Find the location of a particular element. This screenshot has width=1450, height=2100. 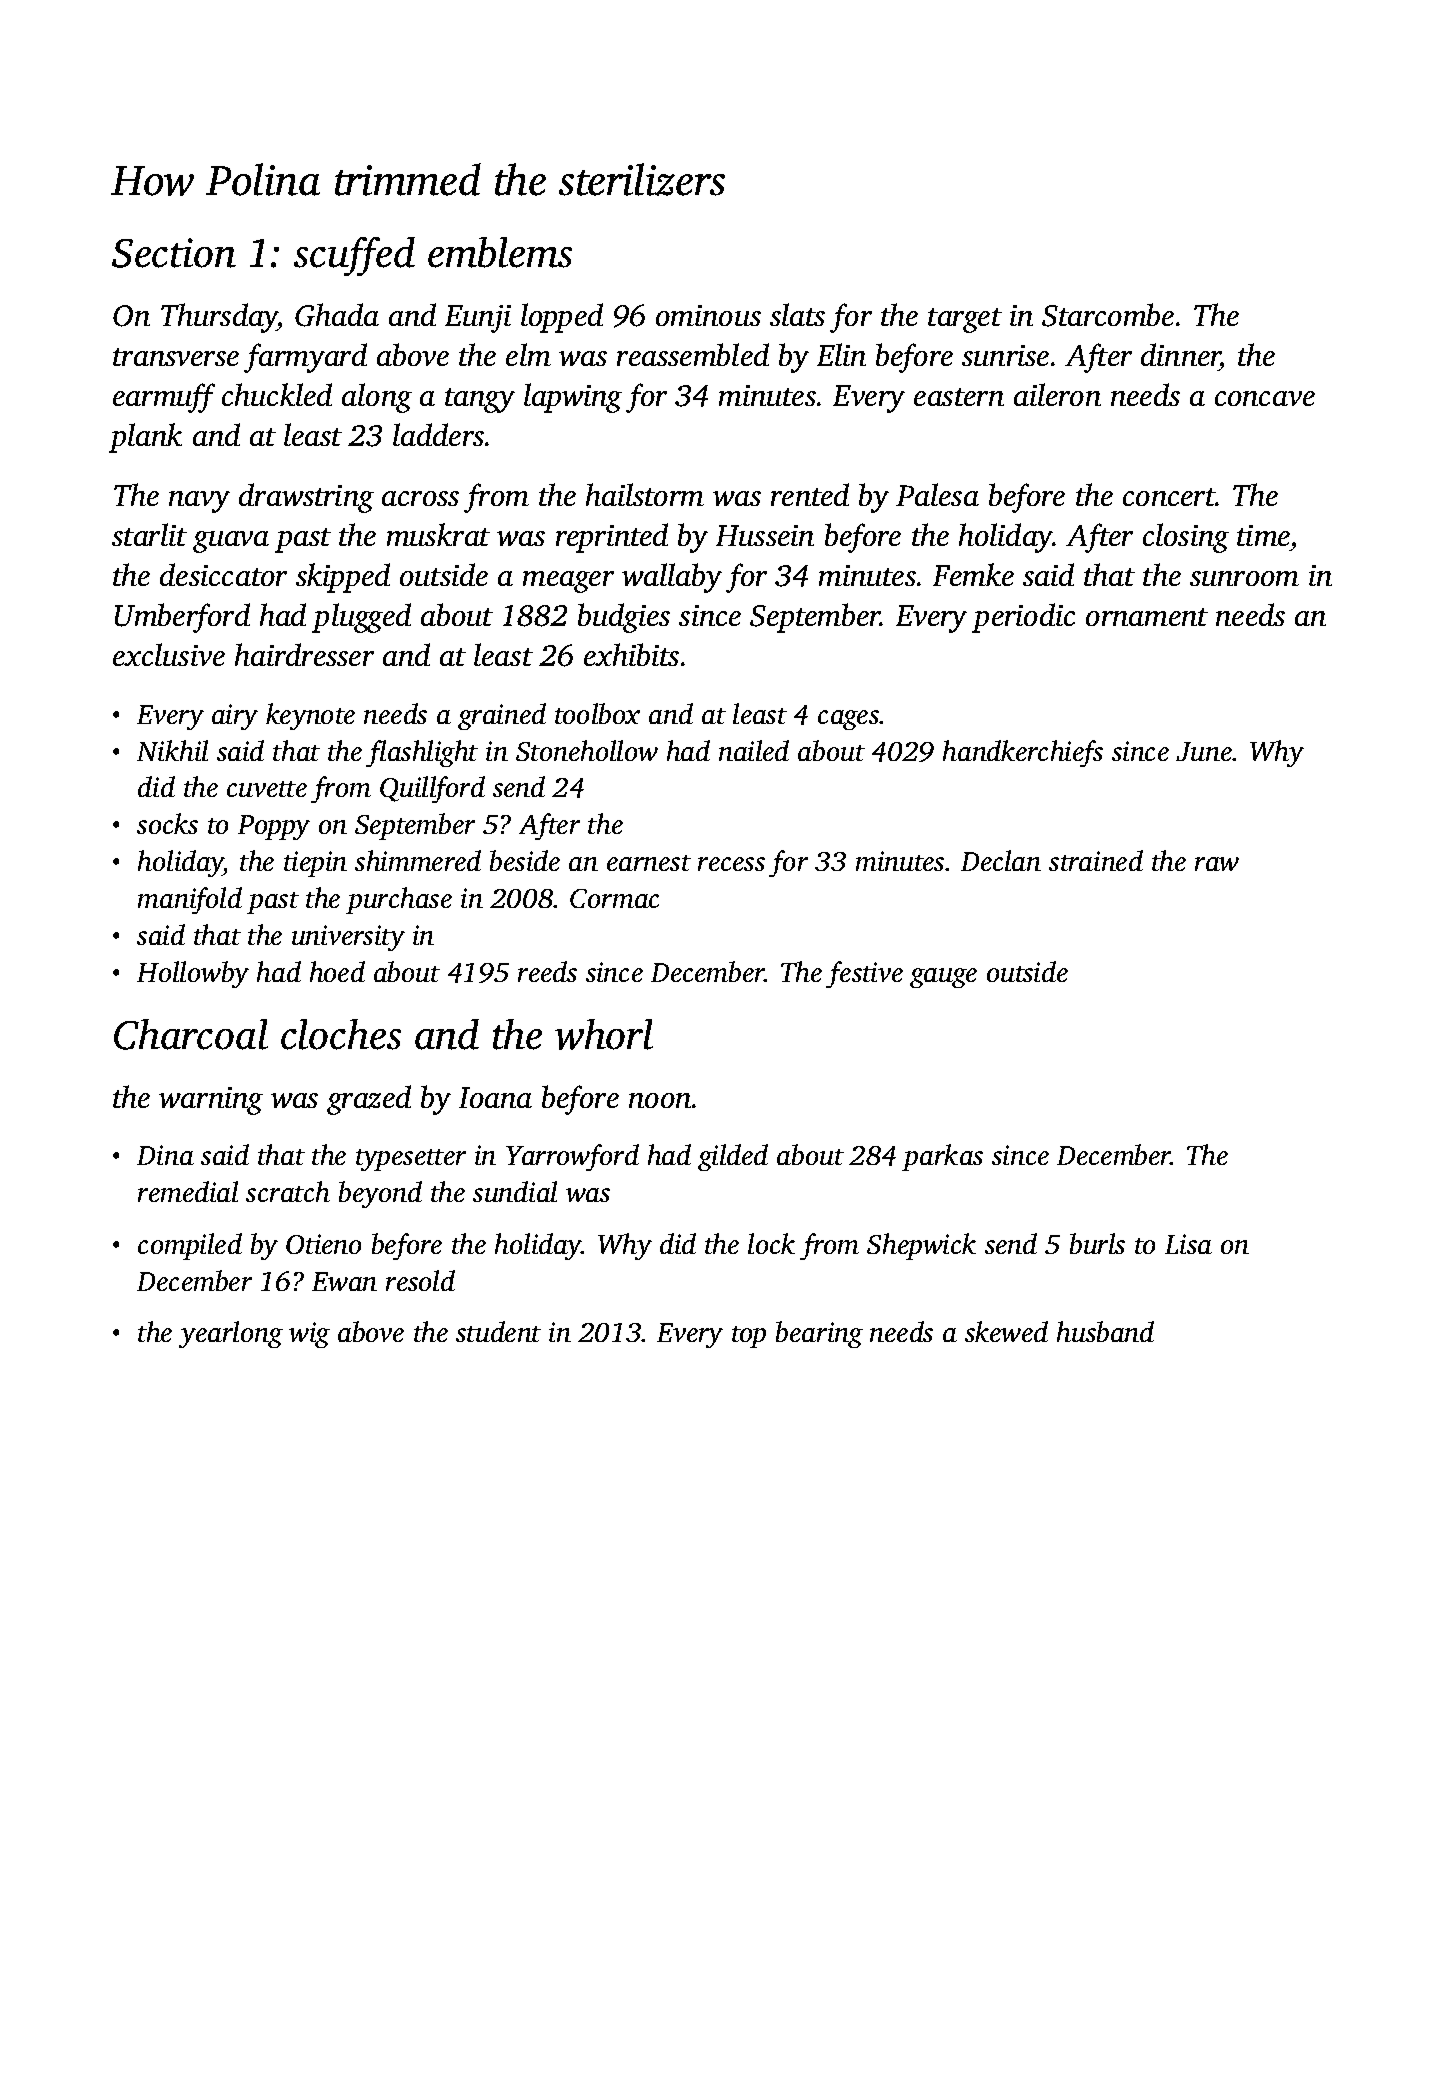

Femke is located at coordinates (973, 574).
